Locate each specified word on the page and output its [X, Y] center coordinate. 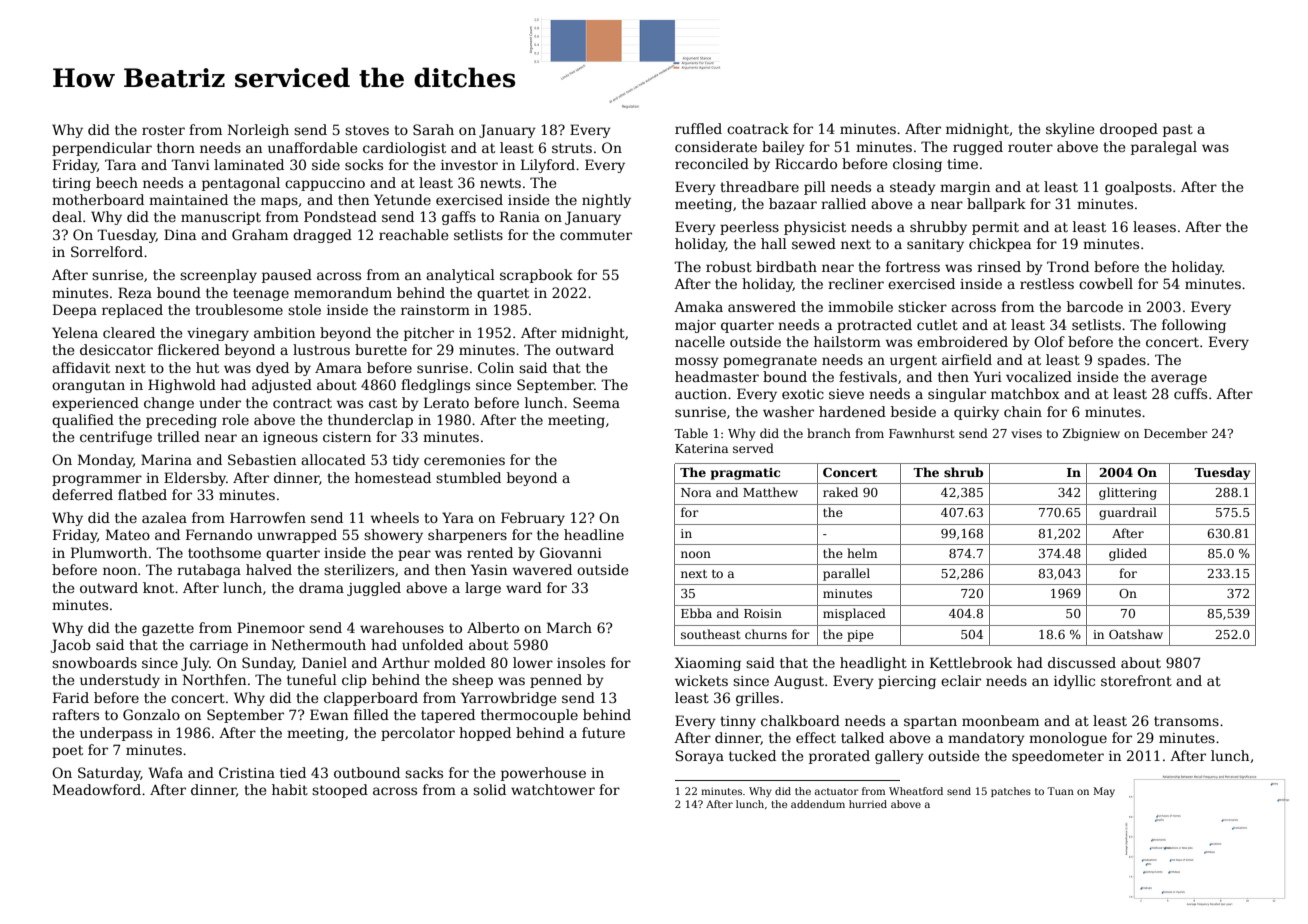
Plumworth [109, 552]
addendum [818, 804]
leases [1154, 226]
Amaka [698, 306]
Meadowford [97, 789]
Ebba [696, 613]
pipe [860, 636]
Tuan [1060, 791]
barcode [1095, 306]
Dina [180, 234]
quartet [503, 294]
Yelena [75, 332]
